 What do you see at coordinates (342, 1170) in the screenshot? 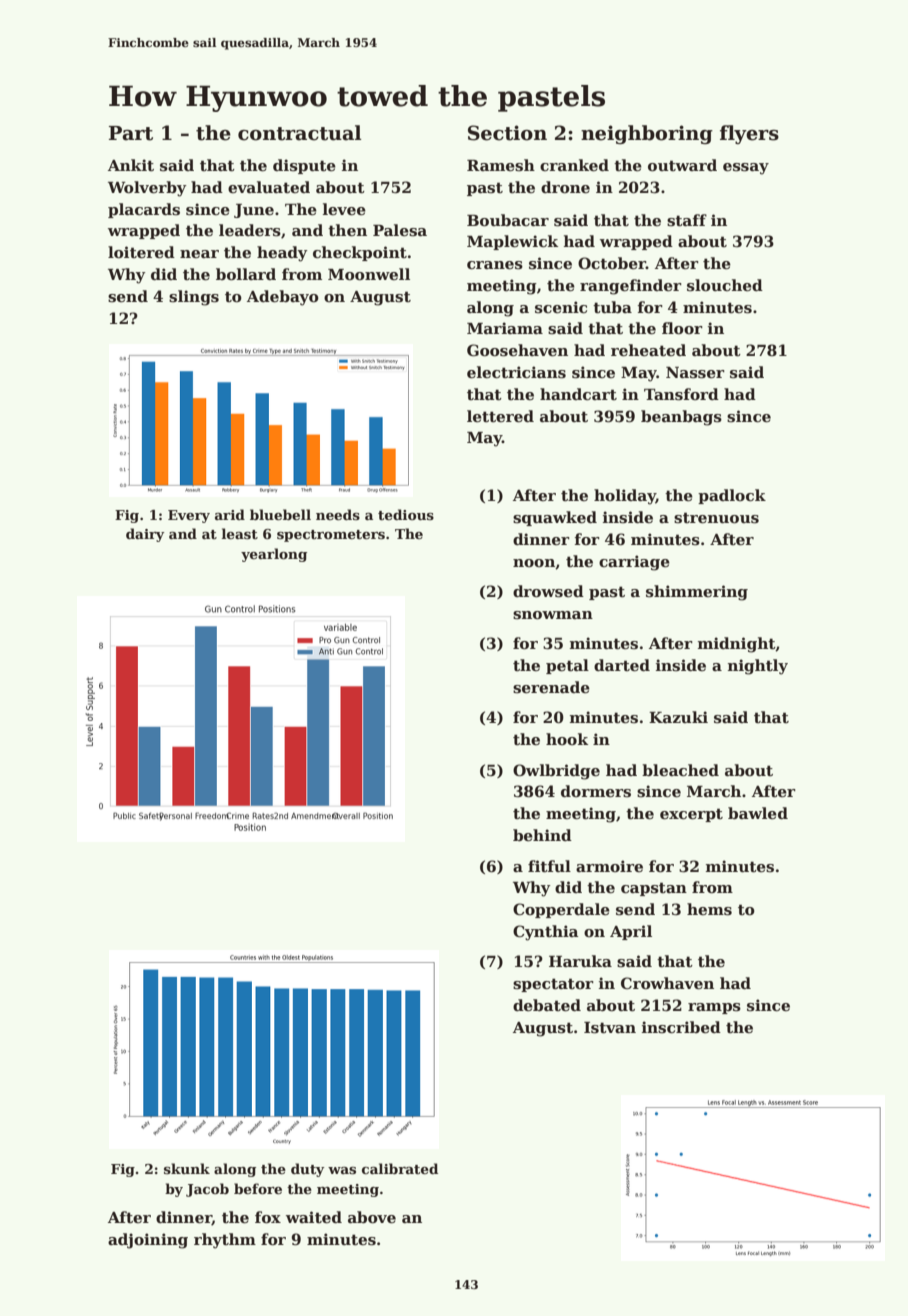
I see `was` at bounding box center [342, 1170].
